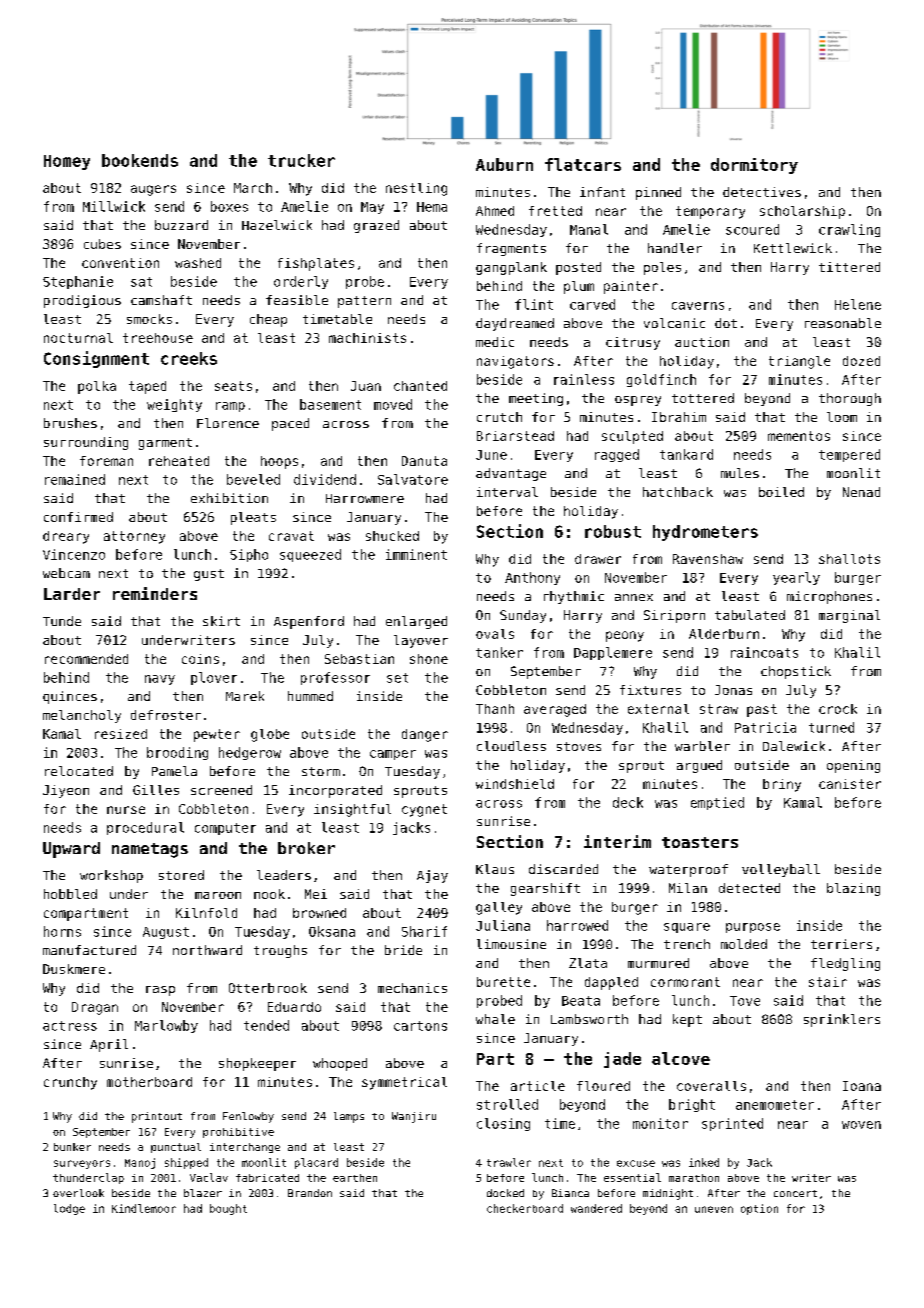 The image size is (924, 1308). What do you see at coordinates (69, 1209) in the image?
I see `lodge` at bounding box center [69, 1209].
